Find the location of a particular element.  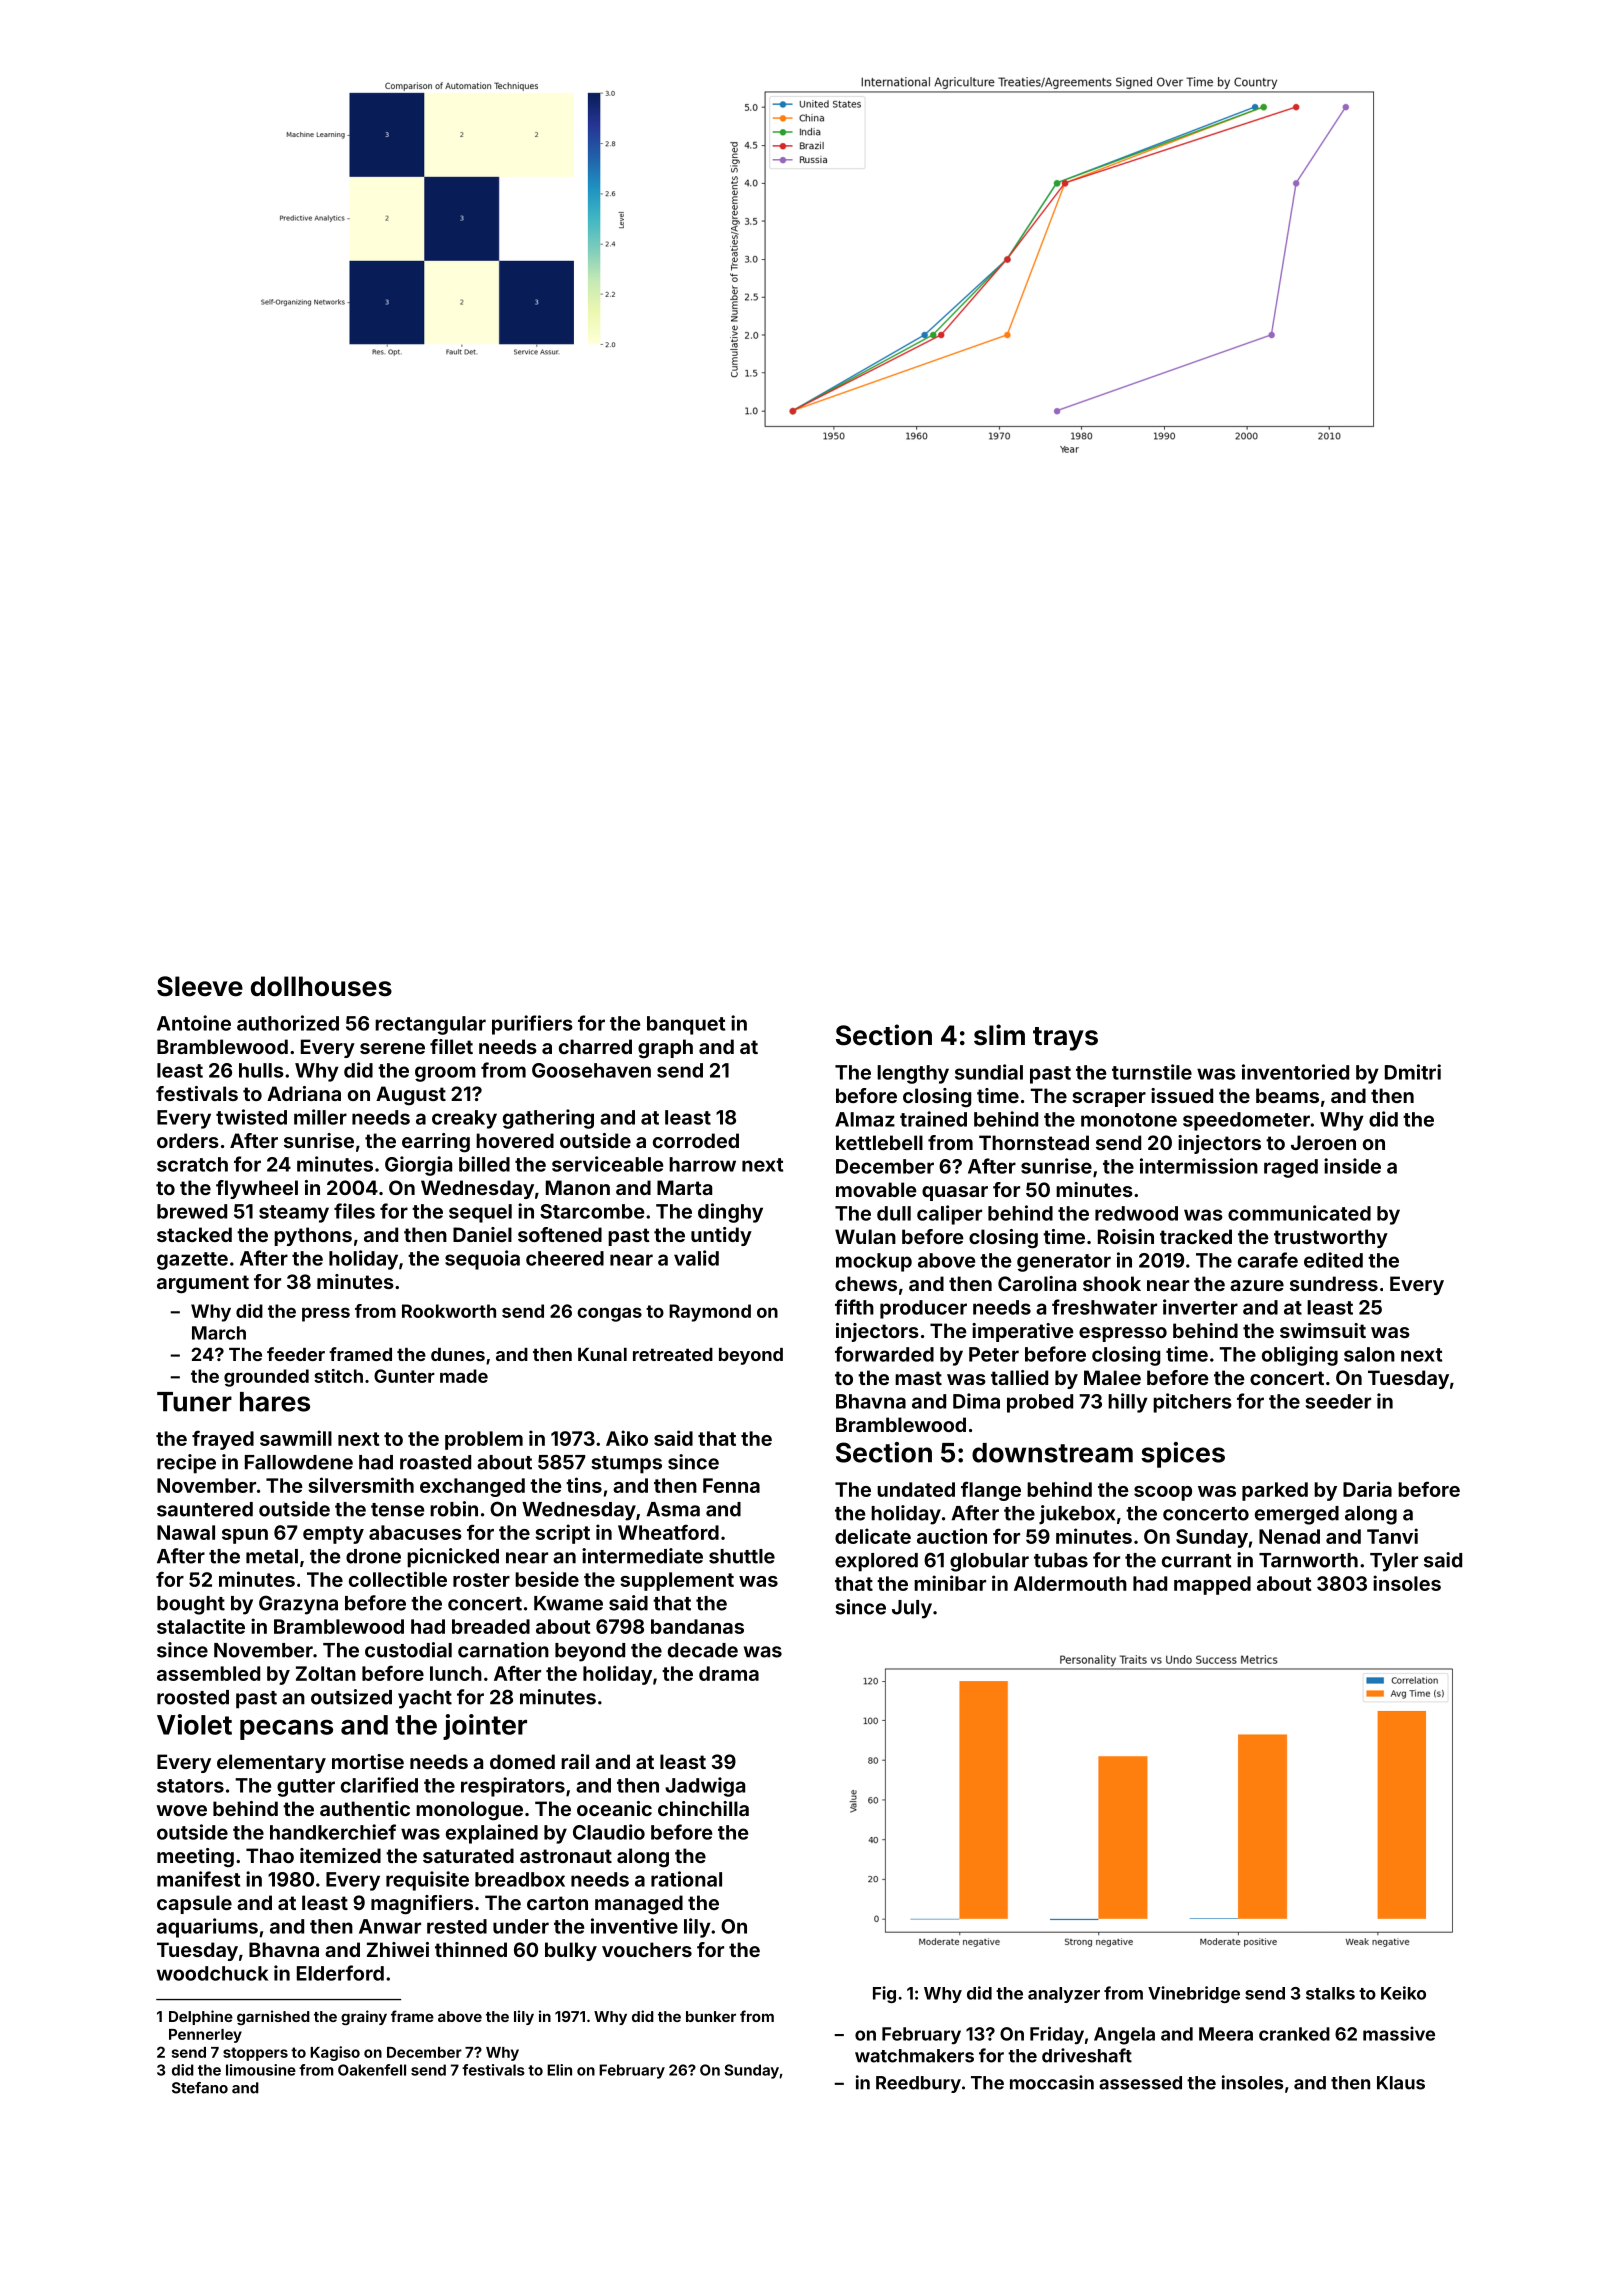

sequoia is located at coordinates (482, 1260).
